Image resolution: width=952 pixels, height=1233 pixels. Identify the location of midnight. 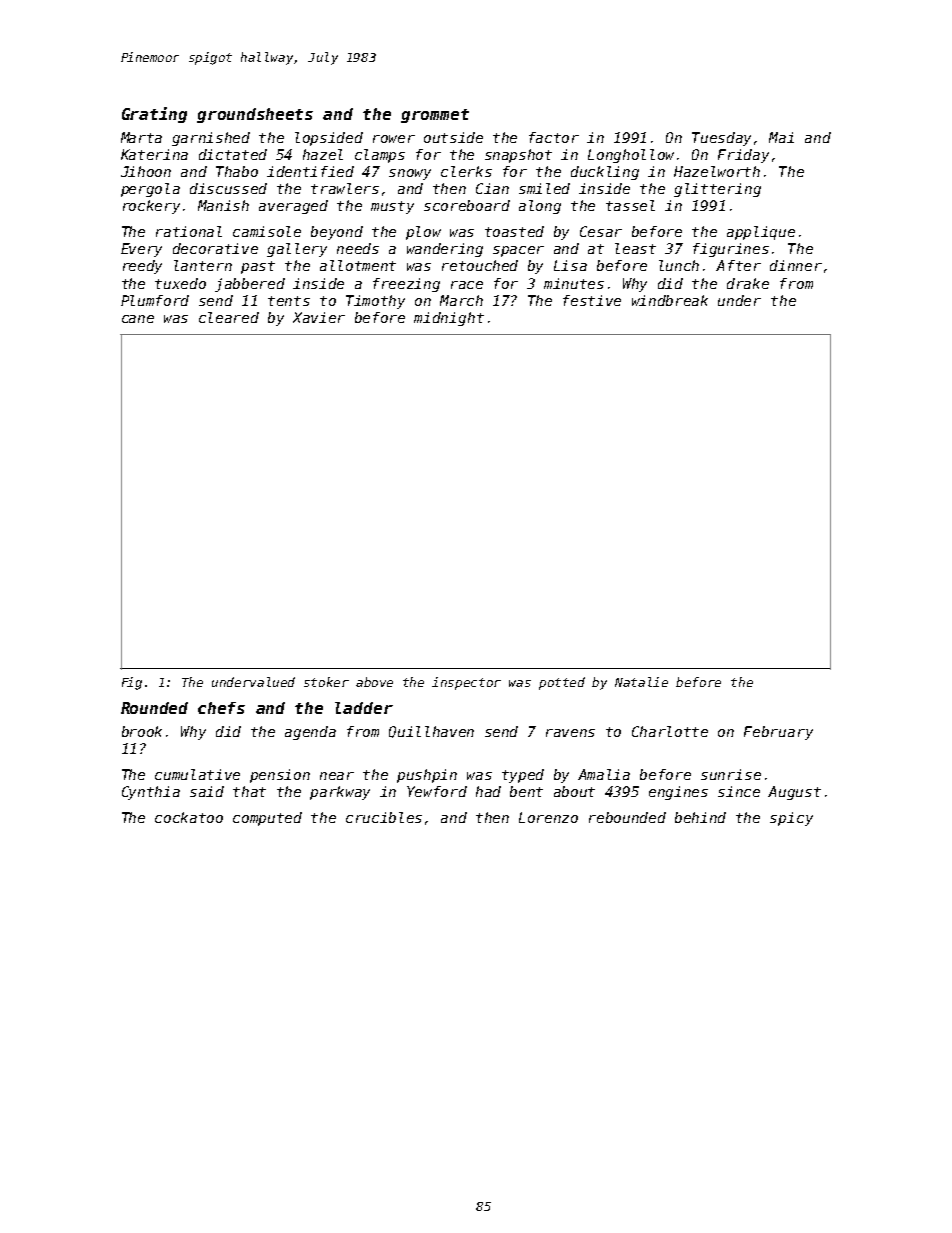
(449, 319).
